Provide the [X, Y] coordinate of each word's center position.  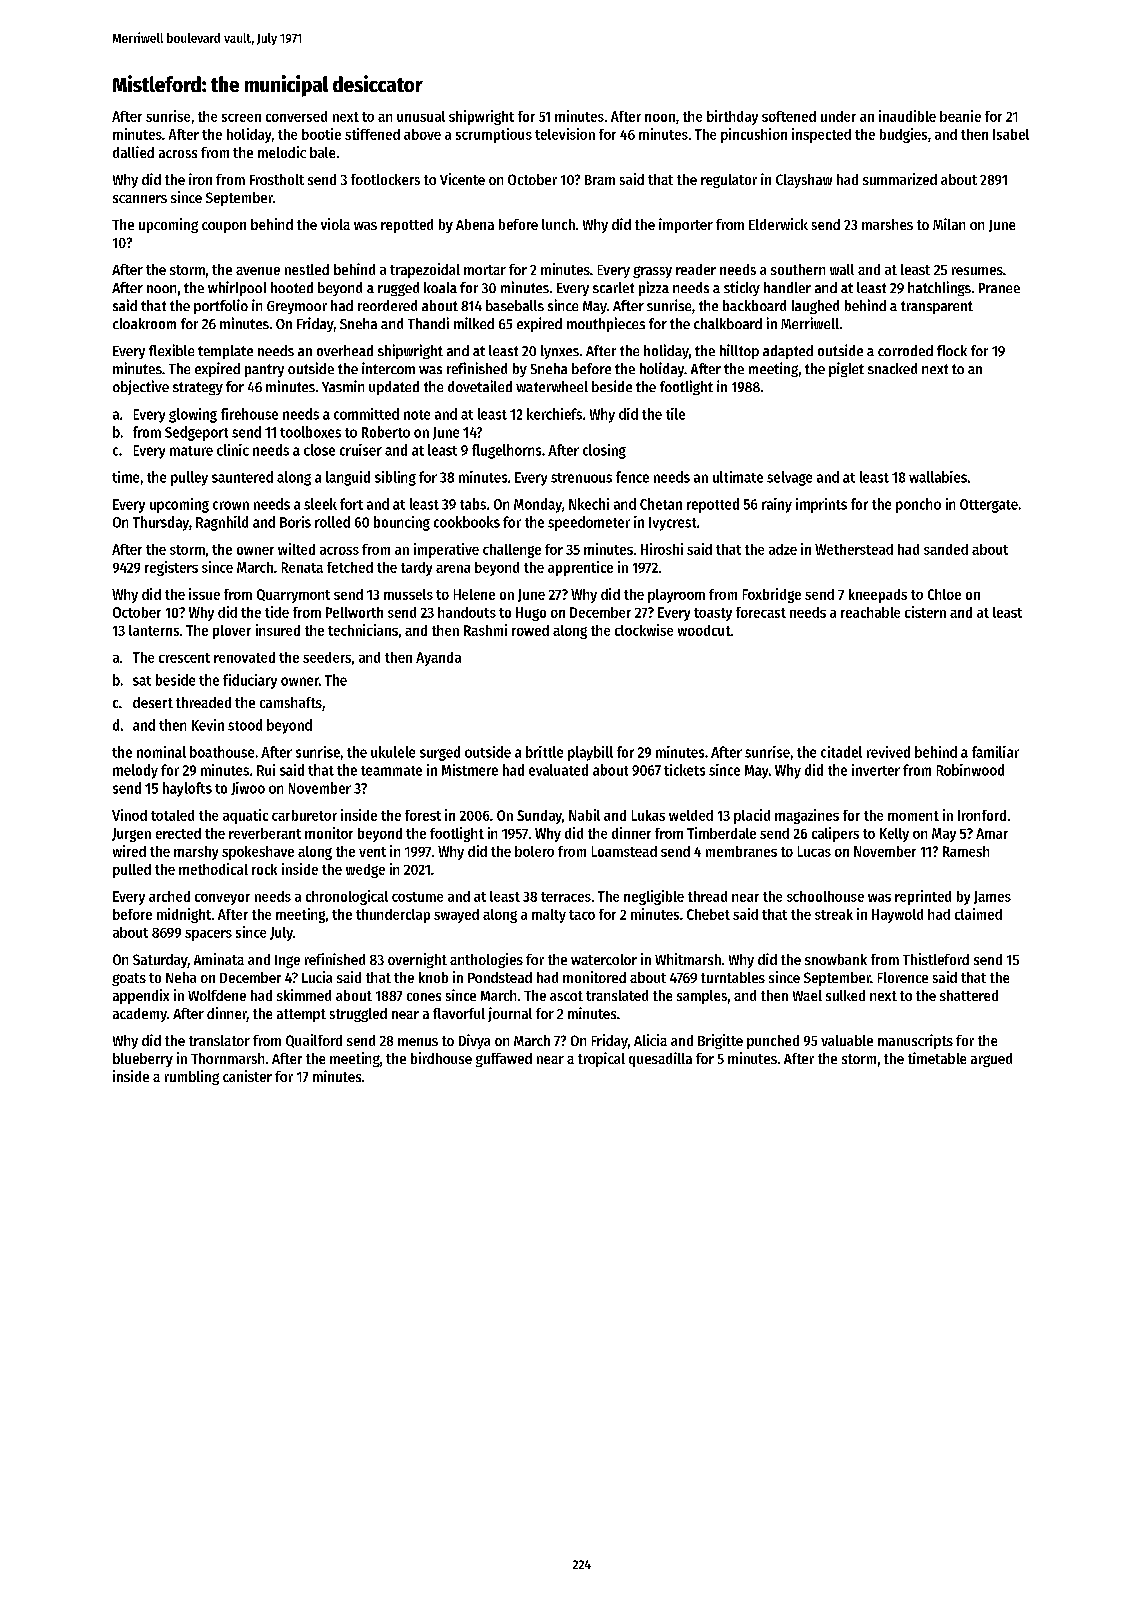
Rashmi [485, 630]
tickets [684, 770]
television [565, 134]
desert [153, 702]
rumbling [192, 1077]
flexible [171, 350]
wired [129, 851]
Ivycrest [672, 524]
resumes [977, 271]
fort [351, 504]
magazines [807, 816]
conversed [296, 116]
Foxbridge [772, 595]
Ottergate [989, 506]
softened [789, 116]
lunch [558, 224]
